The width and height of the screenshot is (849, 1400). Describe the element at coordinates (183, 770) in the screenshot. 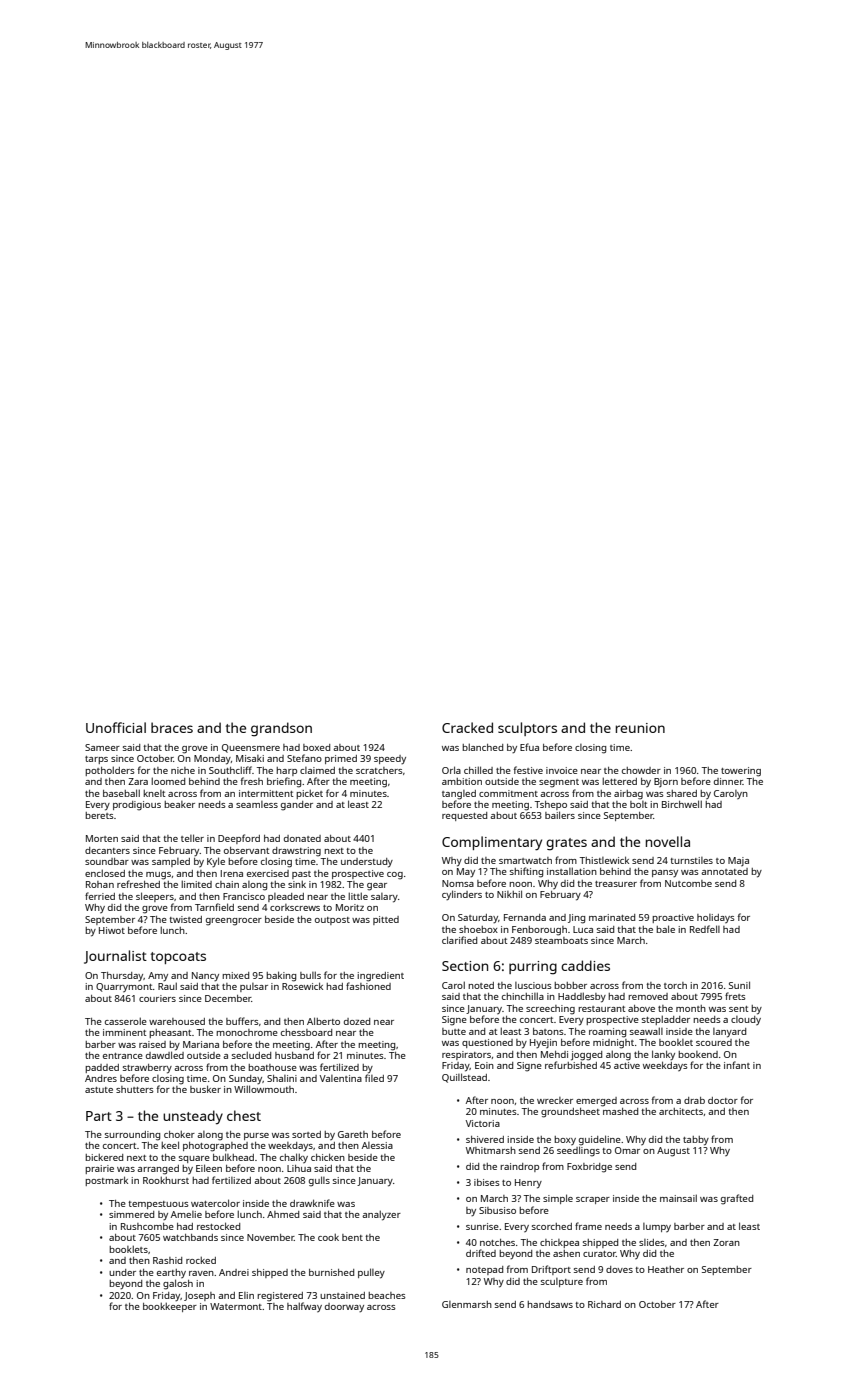

I see `niche` at that location.
